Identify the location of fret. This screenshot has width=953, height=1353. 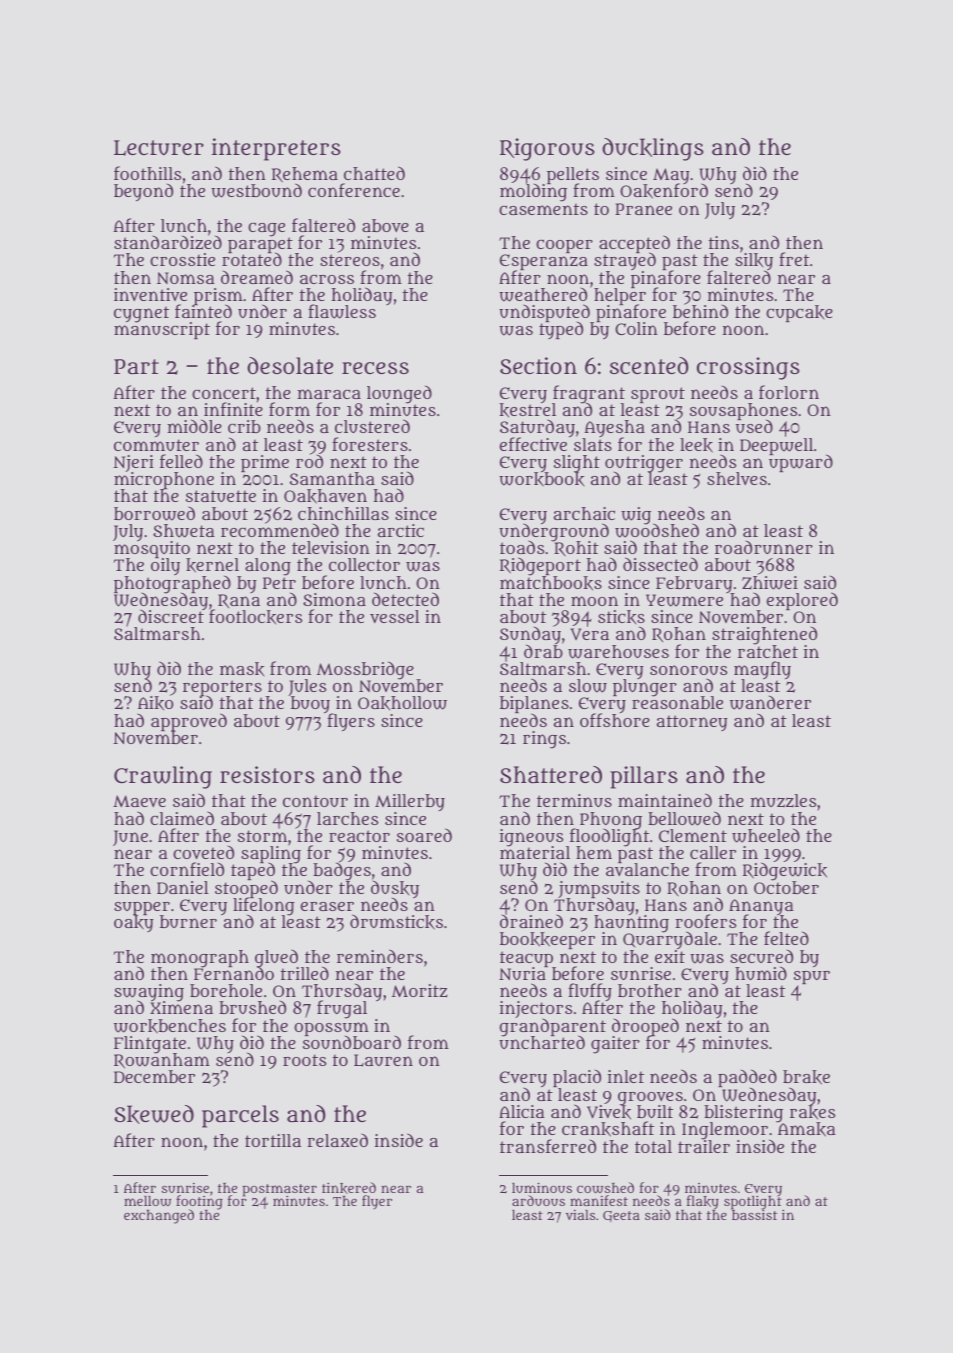
(794, 259).
